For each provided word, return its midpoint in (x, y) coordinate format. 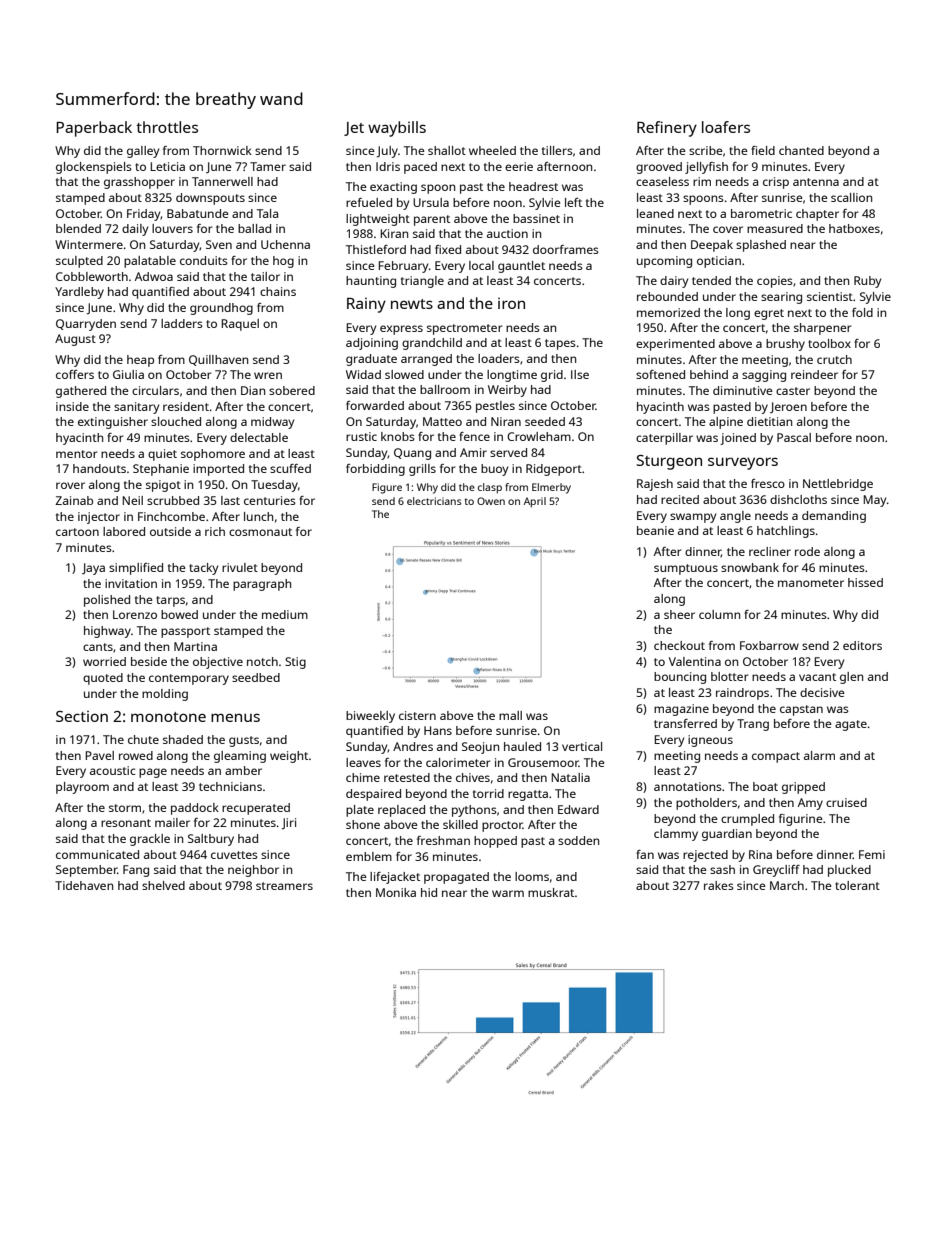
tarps (170, 601)
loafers (726, 127)
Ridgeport (554, 470)
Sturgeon (669, 462)
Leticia (167, 166)
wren (268, 375)
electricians (434, 501)
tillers (557, 150)
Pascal (794, 437)
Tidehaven (84, 885)
